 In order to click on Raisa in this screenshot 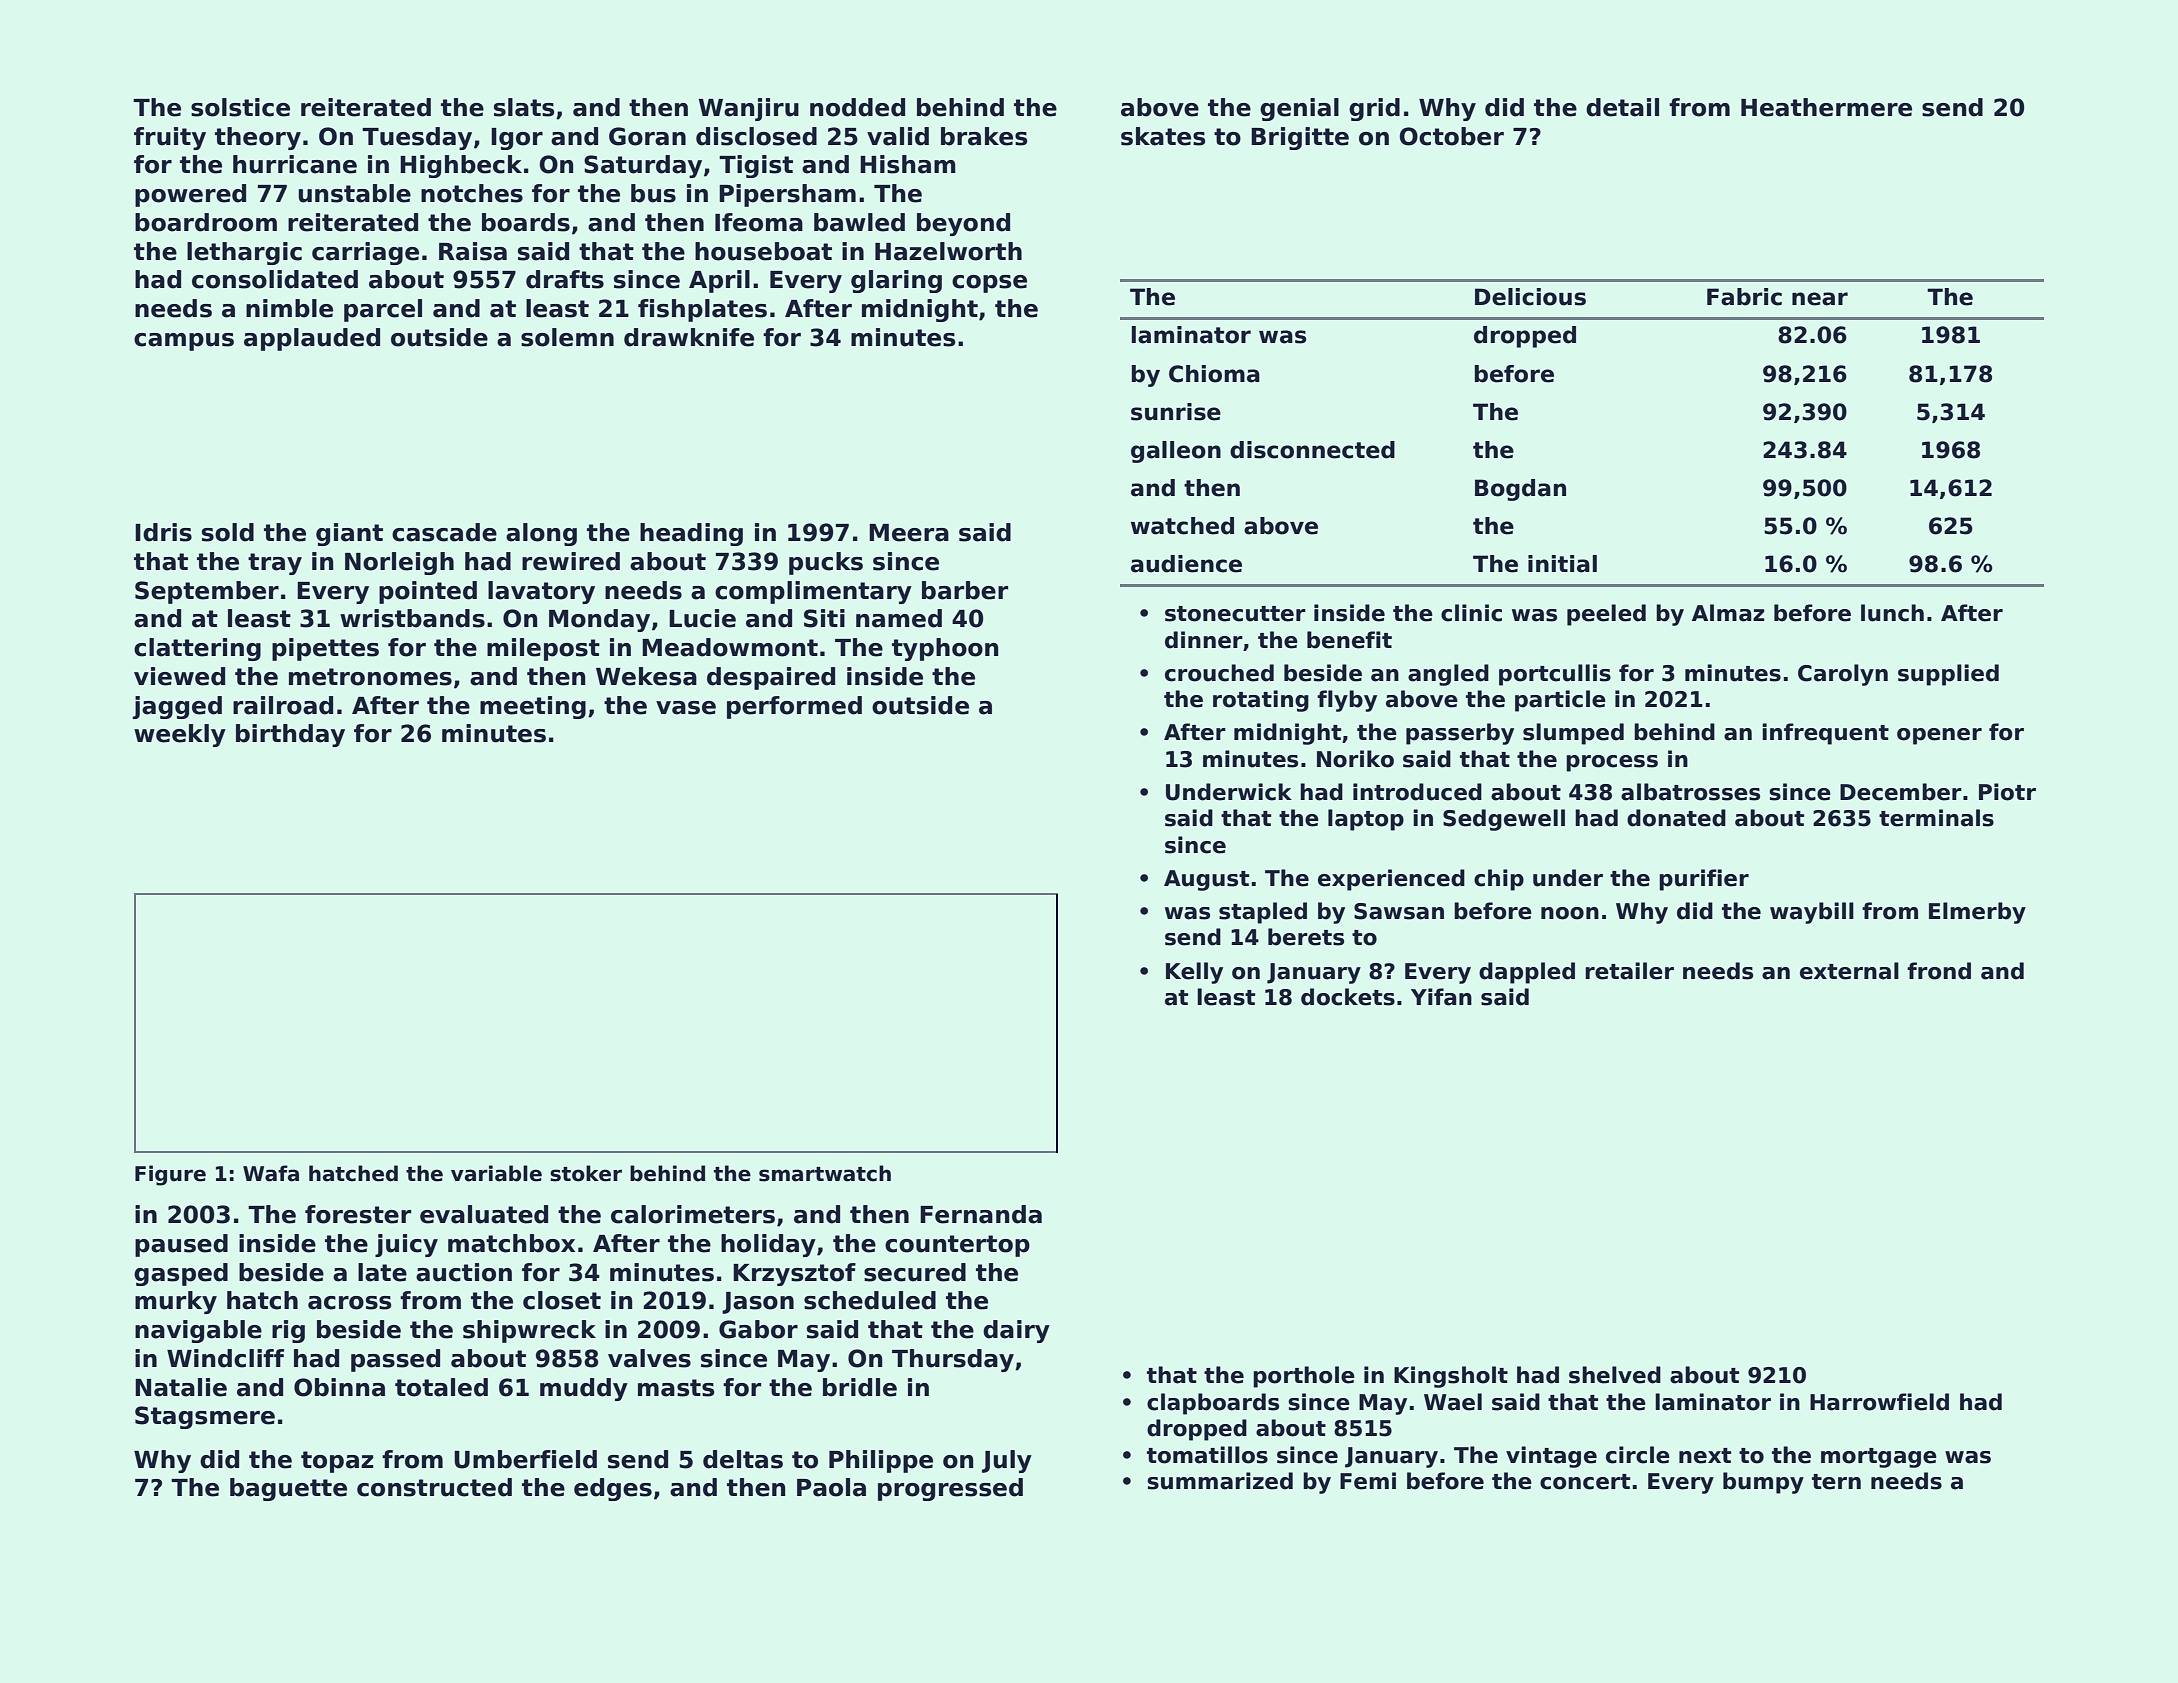, I will do `click(473, 251)`.
